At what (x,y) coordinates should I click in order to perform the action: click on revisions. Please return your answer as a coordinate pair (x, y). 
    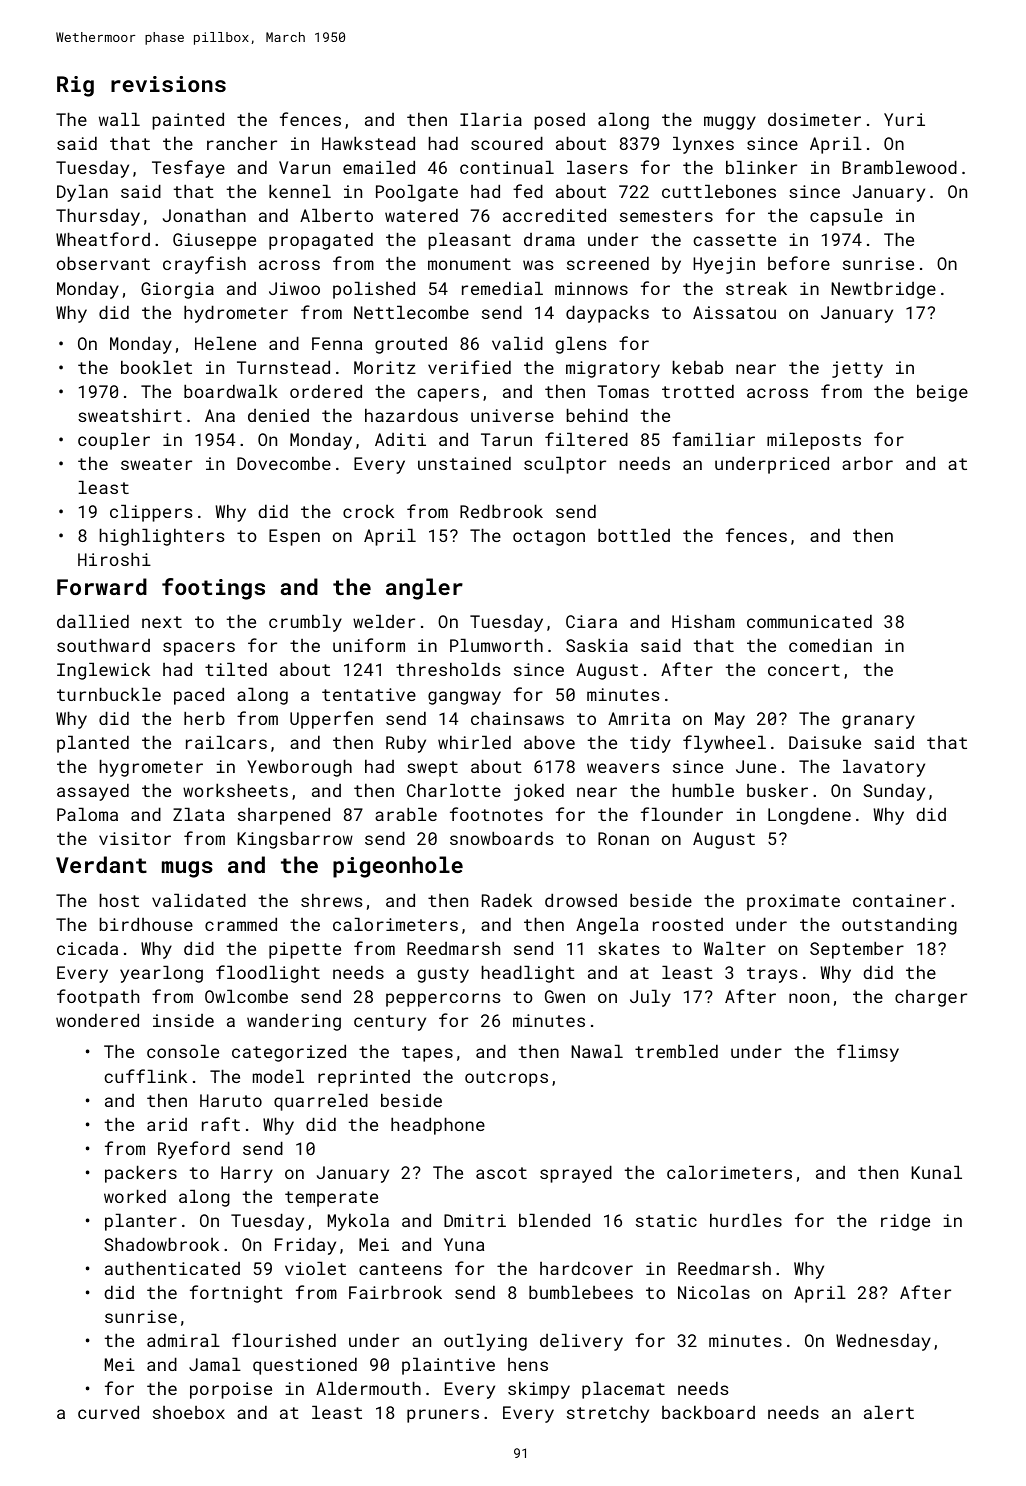
    Looking at the image, I should click on (168, 84).
